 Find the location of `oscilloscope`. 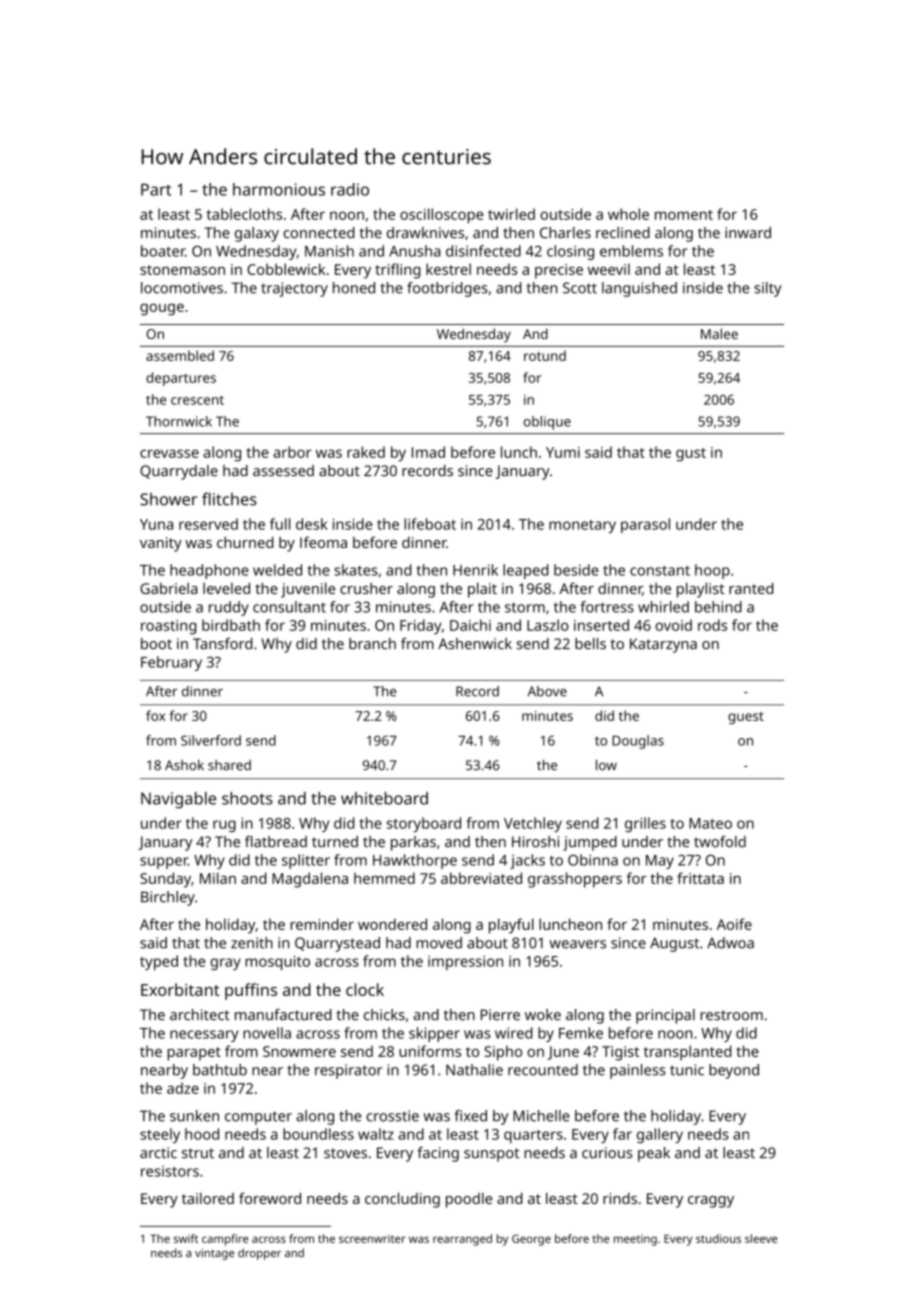

oscilloscope is located at coordinates (441, 216).
